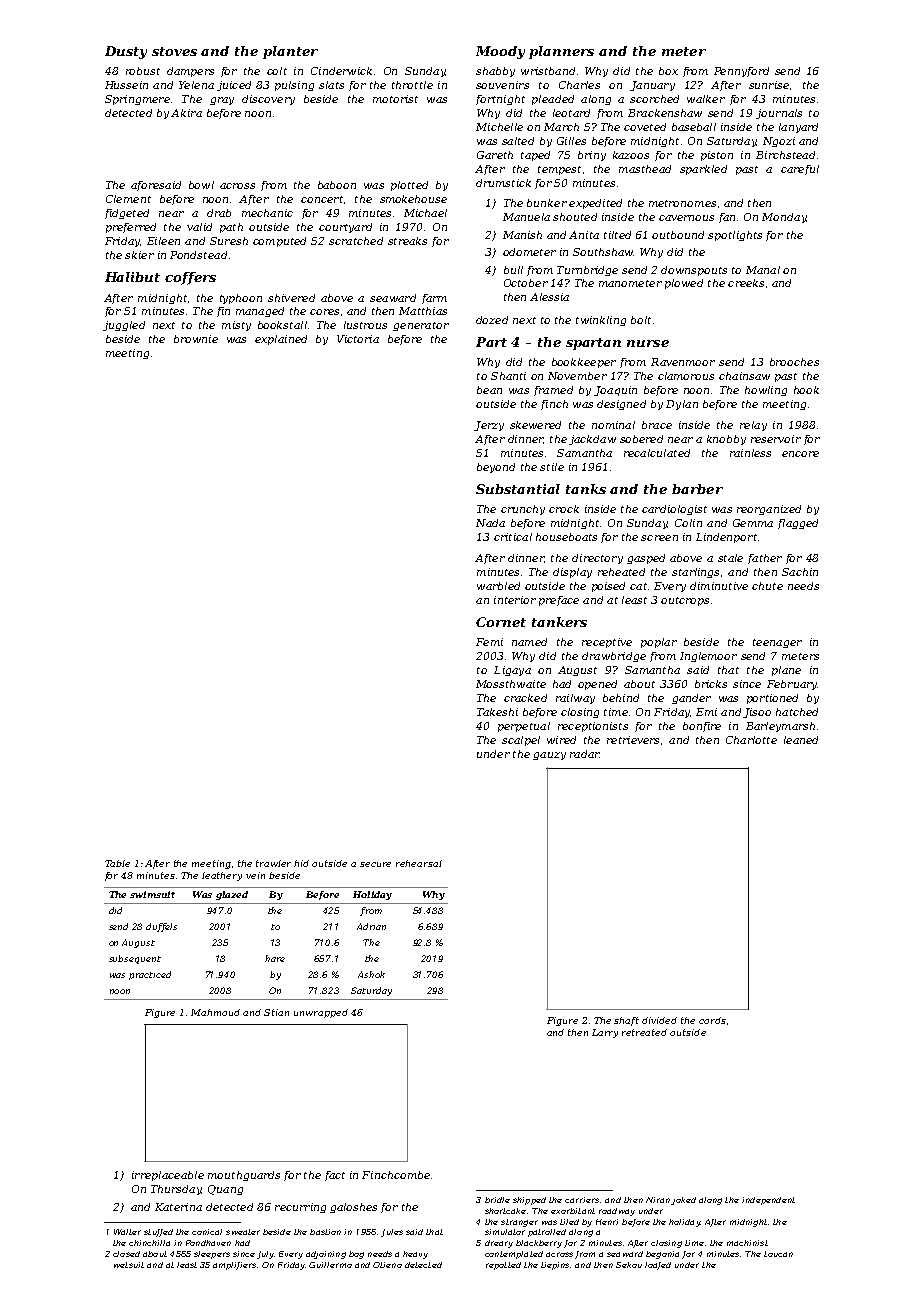 This image has width=924, height=1308. Describe the element at coordinates (117, 863) in the image. I see `Table` at that location.
